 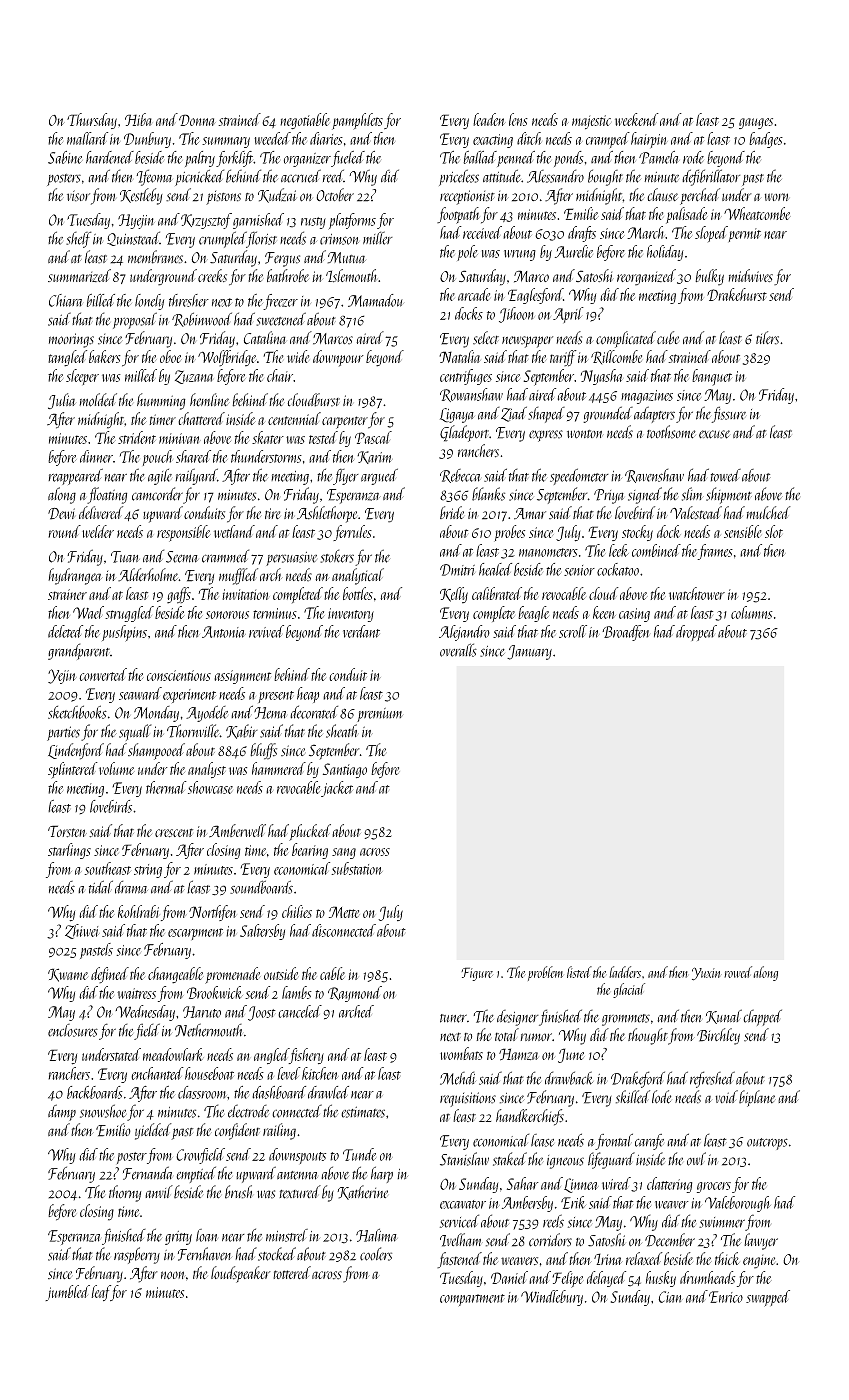 What do you see at coordinates (159, 1192) in the screenshot?
I see `anvil` at bounding box center [159, 1192].
